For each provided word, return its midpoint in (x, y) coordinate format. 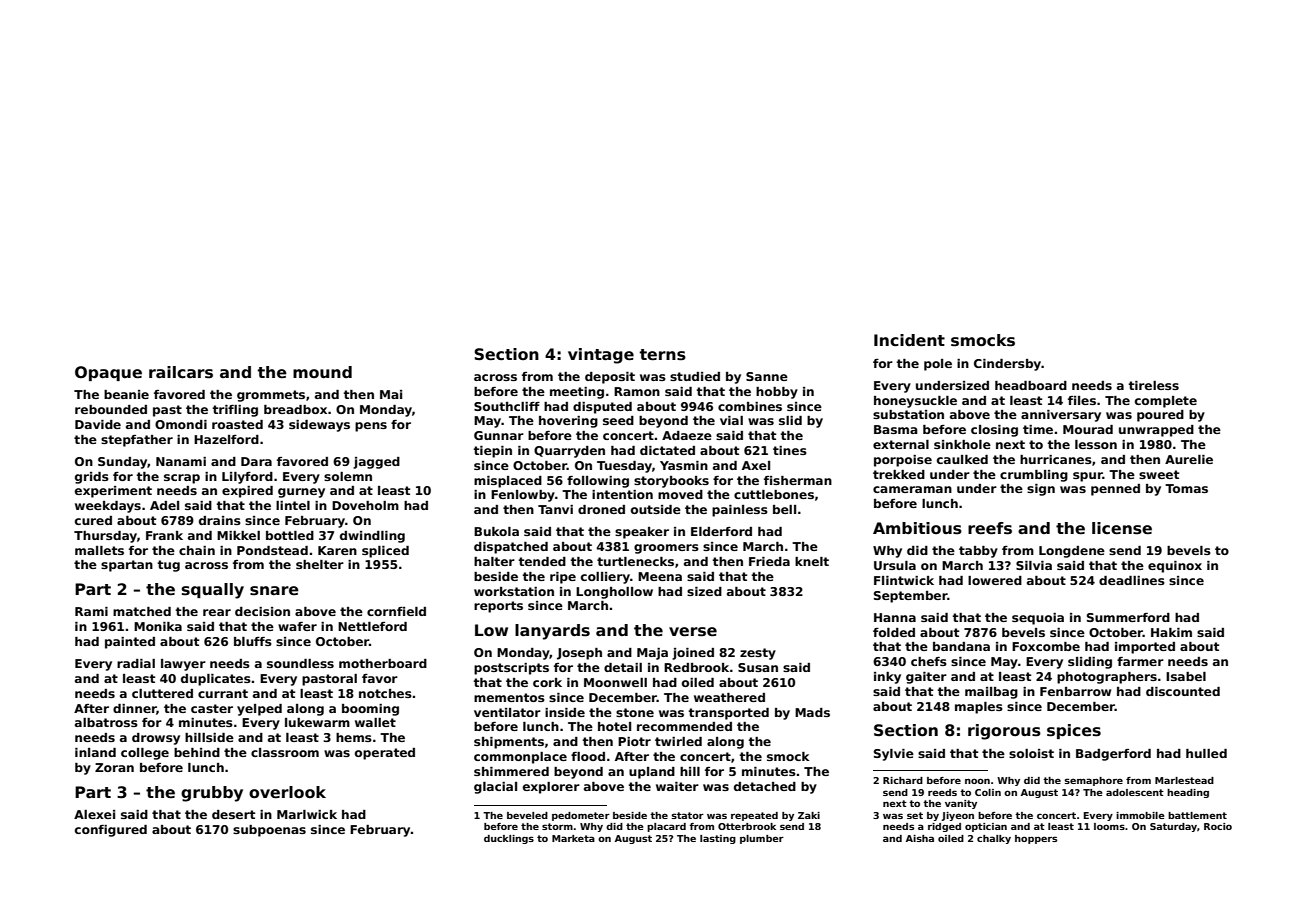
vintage (601, 356)
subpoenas (269, 831)
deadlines (1132, 580)
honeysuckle (915, 402)
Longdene (1072, 552)
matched (142, 611)
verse (693, 632)
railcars (181, 372)
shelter (320, 564)
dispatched (511, 548)
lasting (718, 839)
